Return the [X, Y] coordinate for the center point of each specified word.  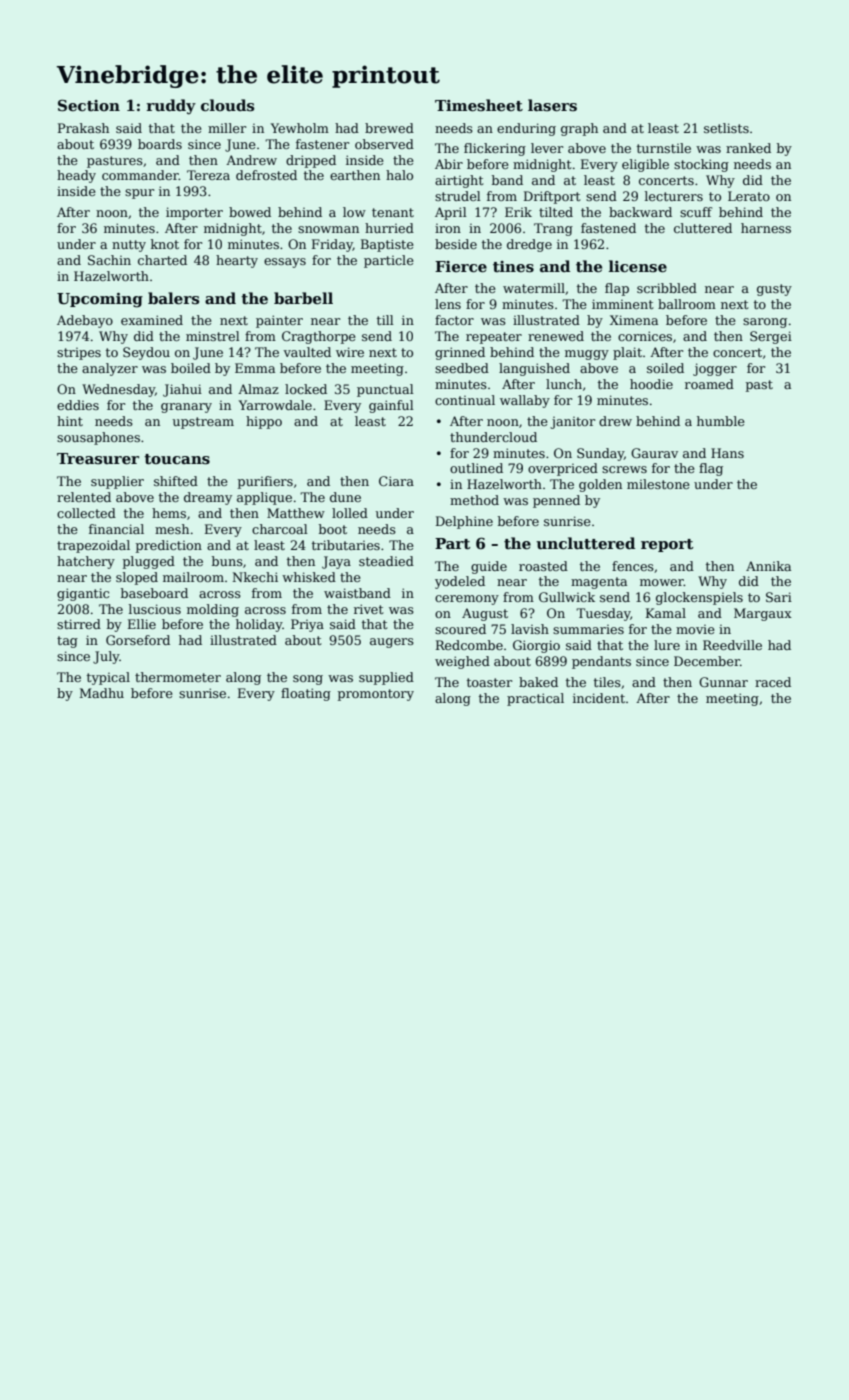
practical [535, 699]
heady [76, 176]
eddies [78, 405]
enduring [526, 129]
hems [169, 513]
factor [454, 320]
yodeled [460, 582]
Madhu [102, 693]
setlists [726, 128]
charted [162, 260]
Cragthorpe [319, 337]
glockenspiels [699, 598]
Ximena [634, 320]
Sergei [771, 337]
